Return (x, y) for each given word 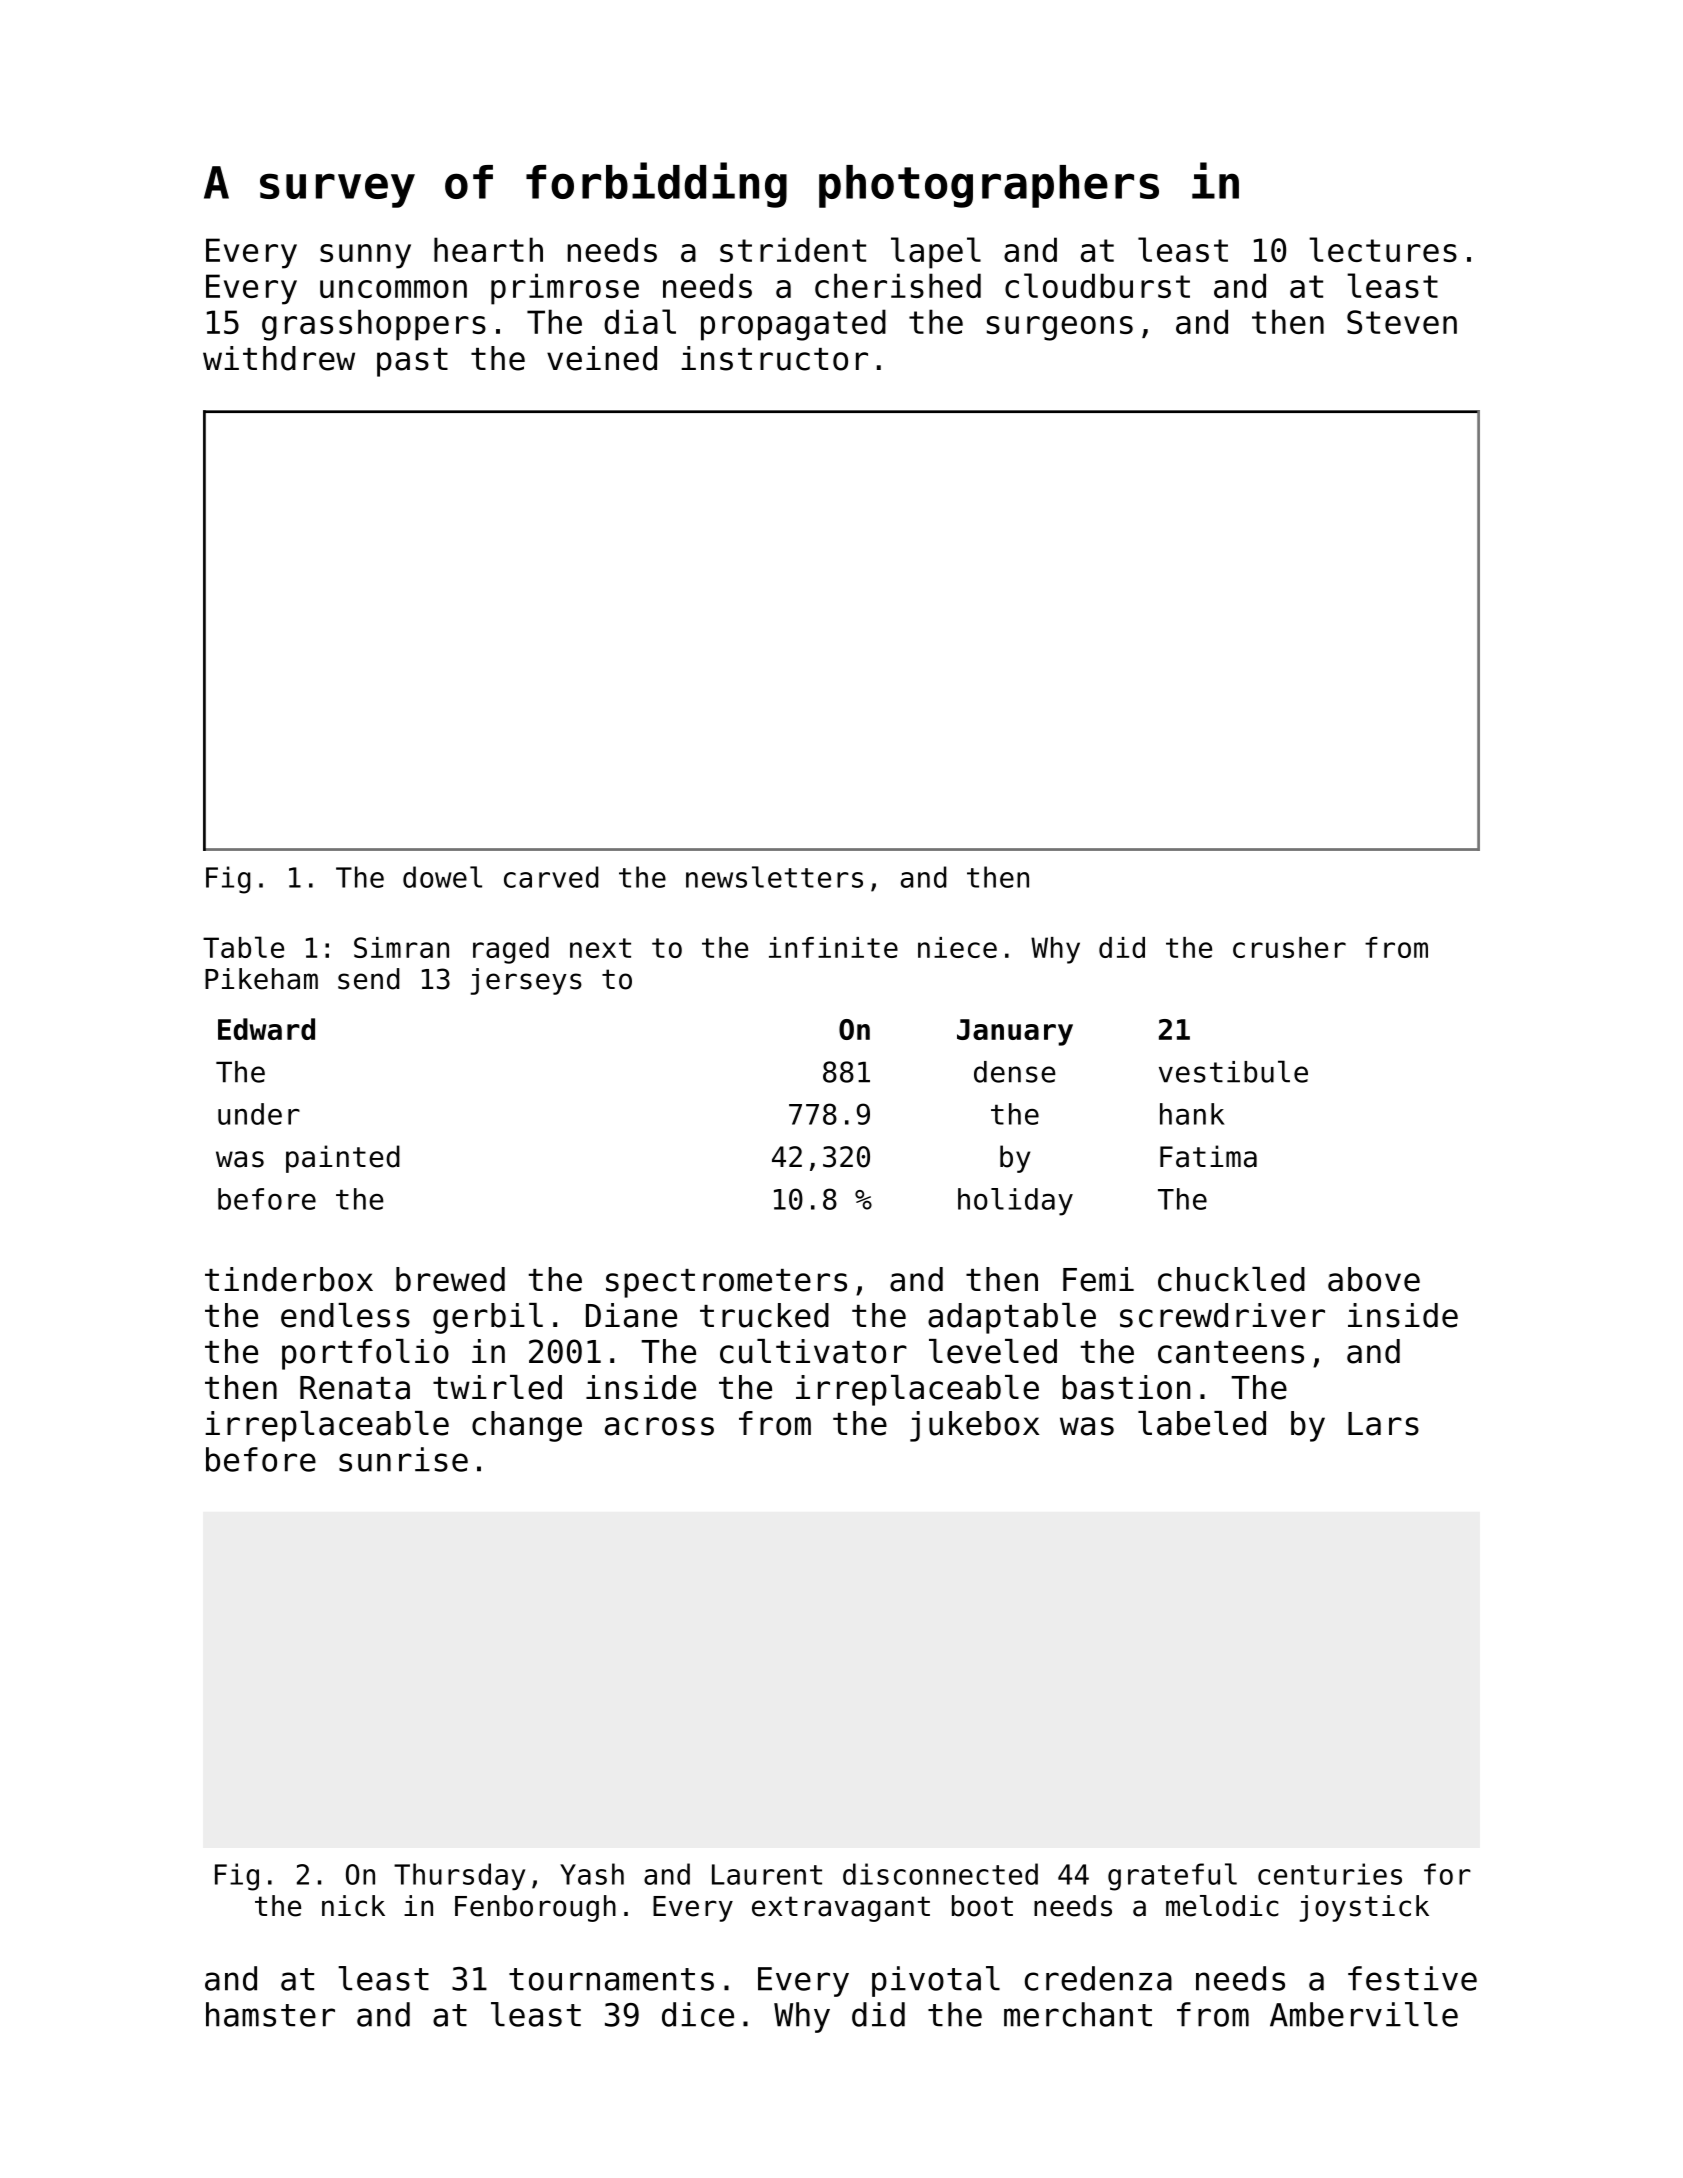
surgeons (1060, 328)
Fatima (1208, 1156)
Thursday (459, 1876)
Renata (355, 1388)
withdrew (279, 358)
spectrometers (726, 1283)
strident (793, 249)
